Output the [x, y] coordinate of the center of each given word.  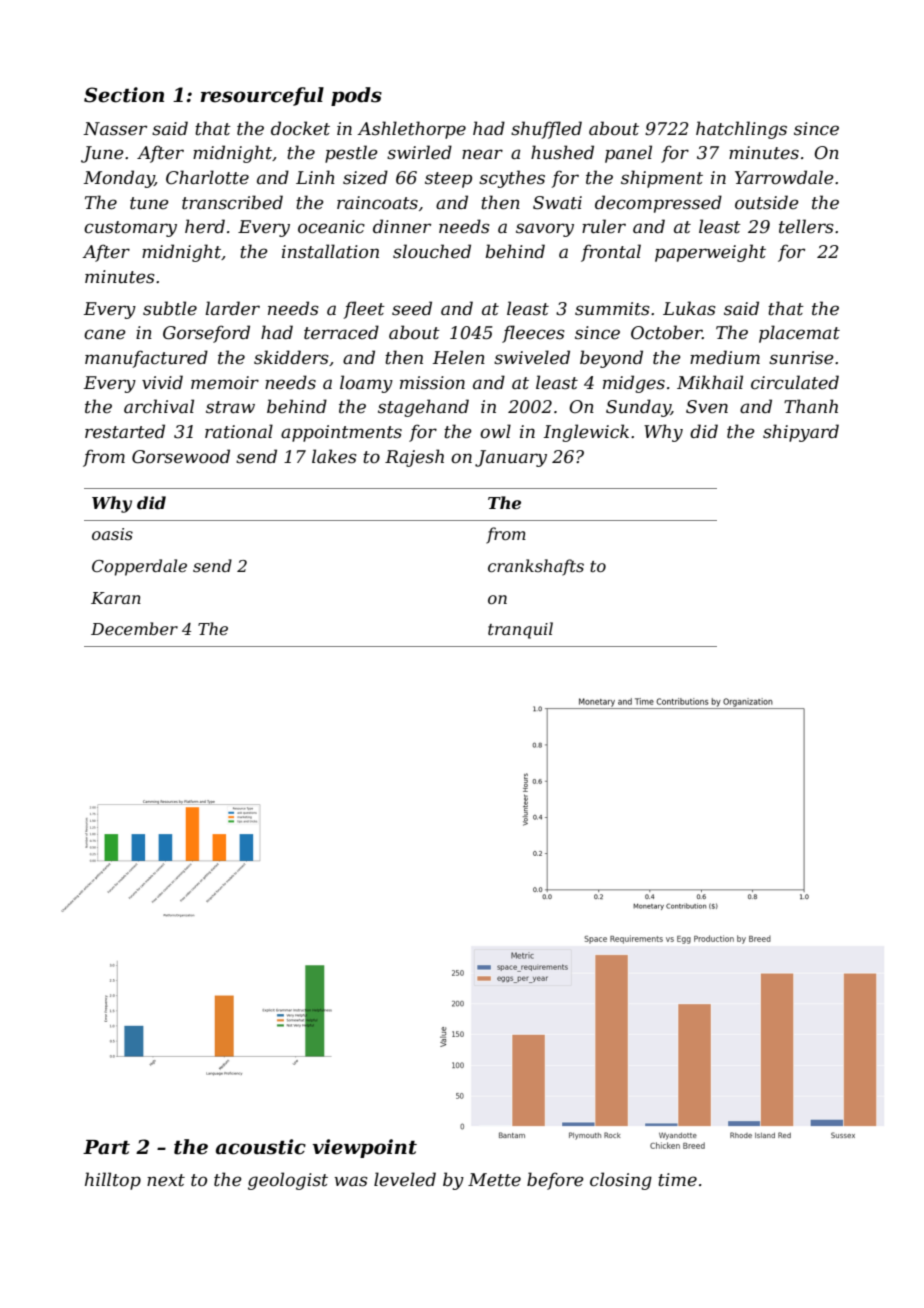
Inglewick [586, 433]
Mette [494, 1180]
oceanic [331, 227]
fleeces [533, 334]
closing [621, 1181]
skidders [291, 357]
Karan [116, 598]
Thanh [811, 406]
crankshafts [536, 567]
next [166, 1180]
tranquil [520, 630]
